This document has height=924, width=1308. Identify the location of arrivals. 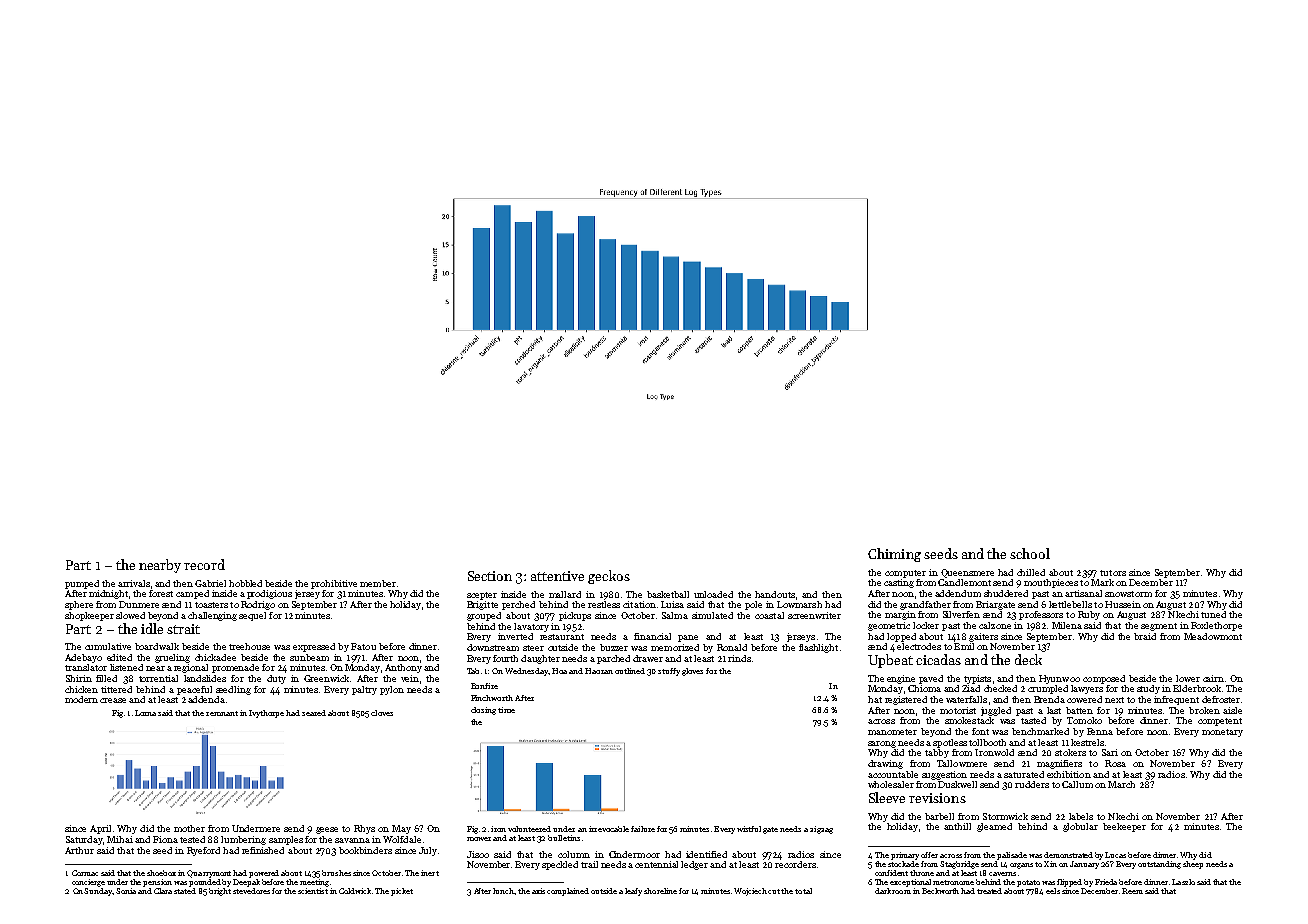
(134, 583).
